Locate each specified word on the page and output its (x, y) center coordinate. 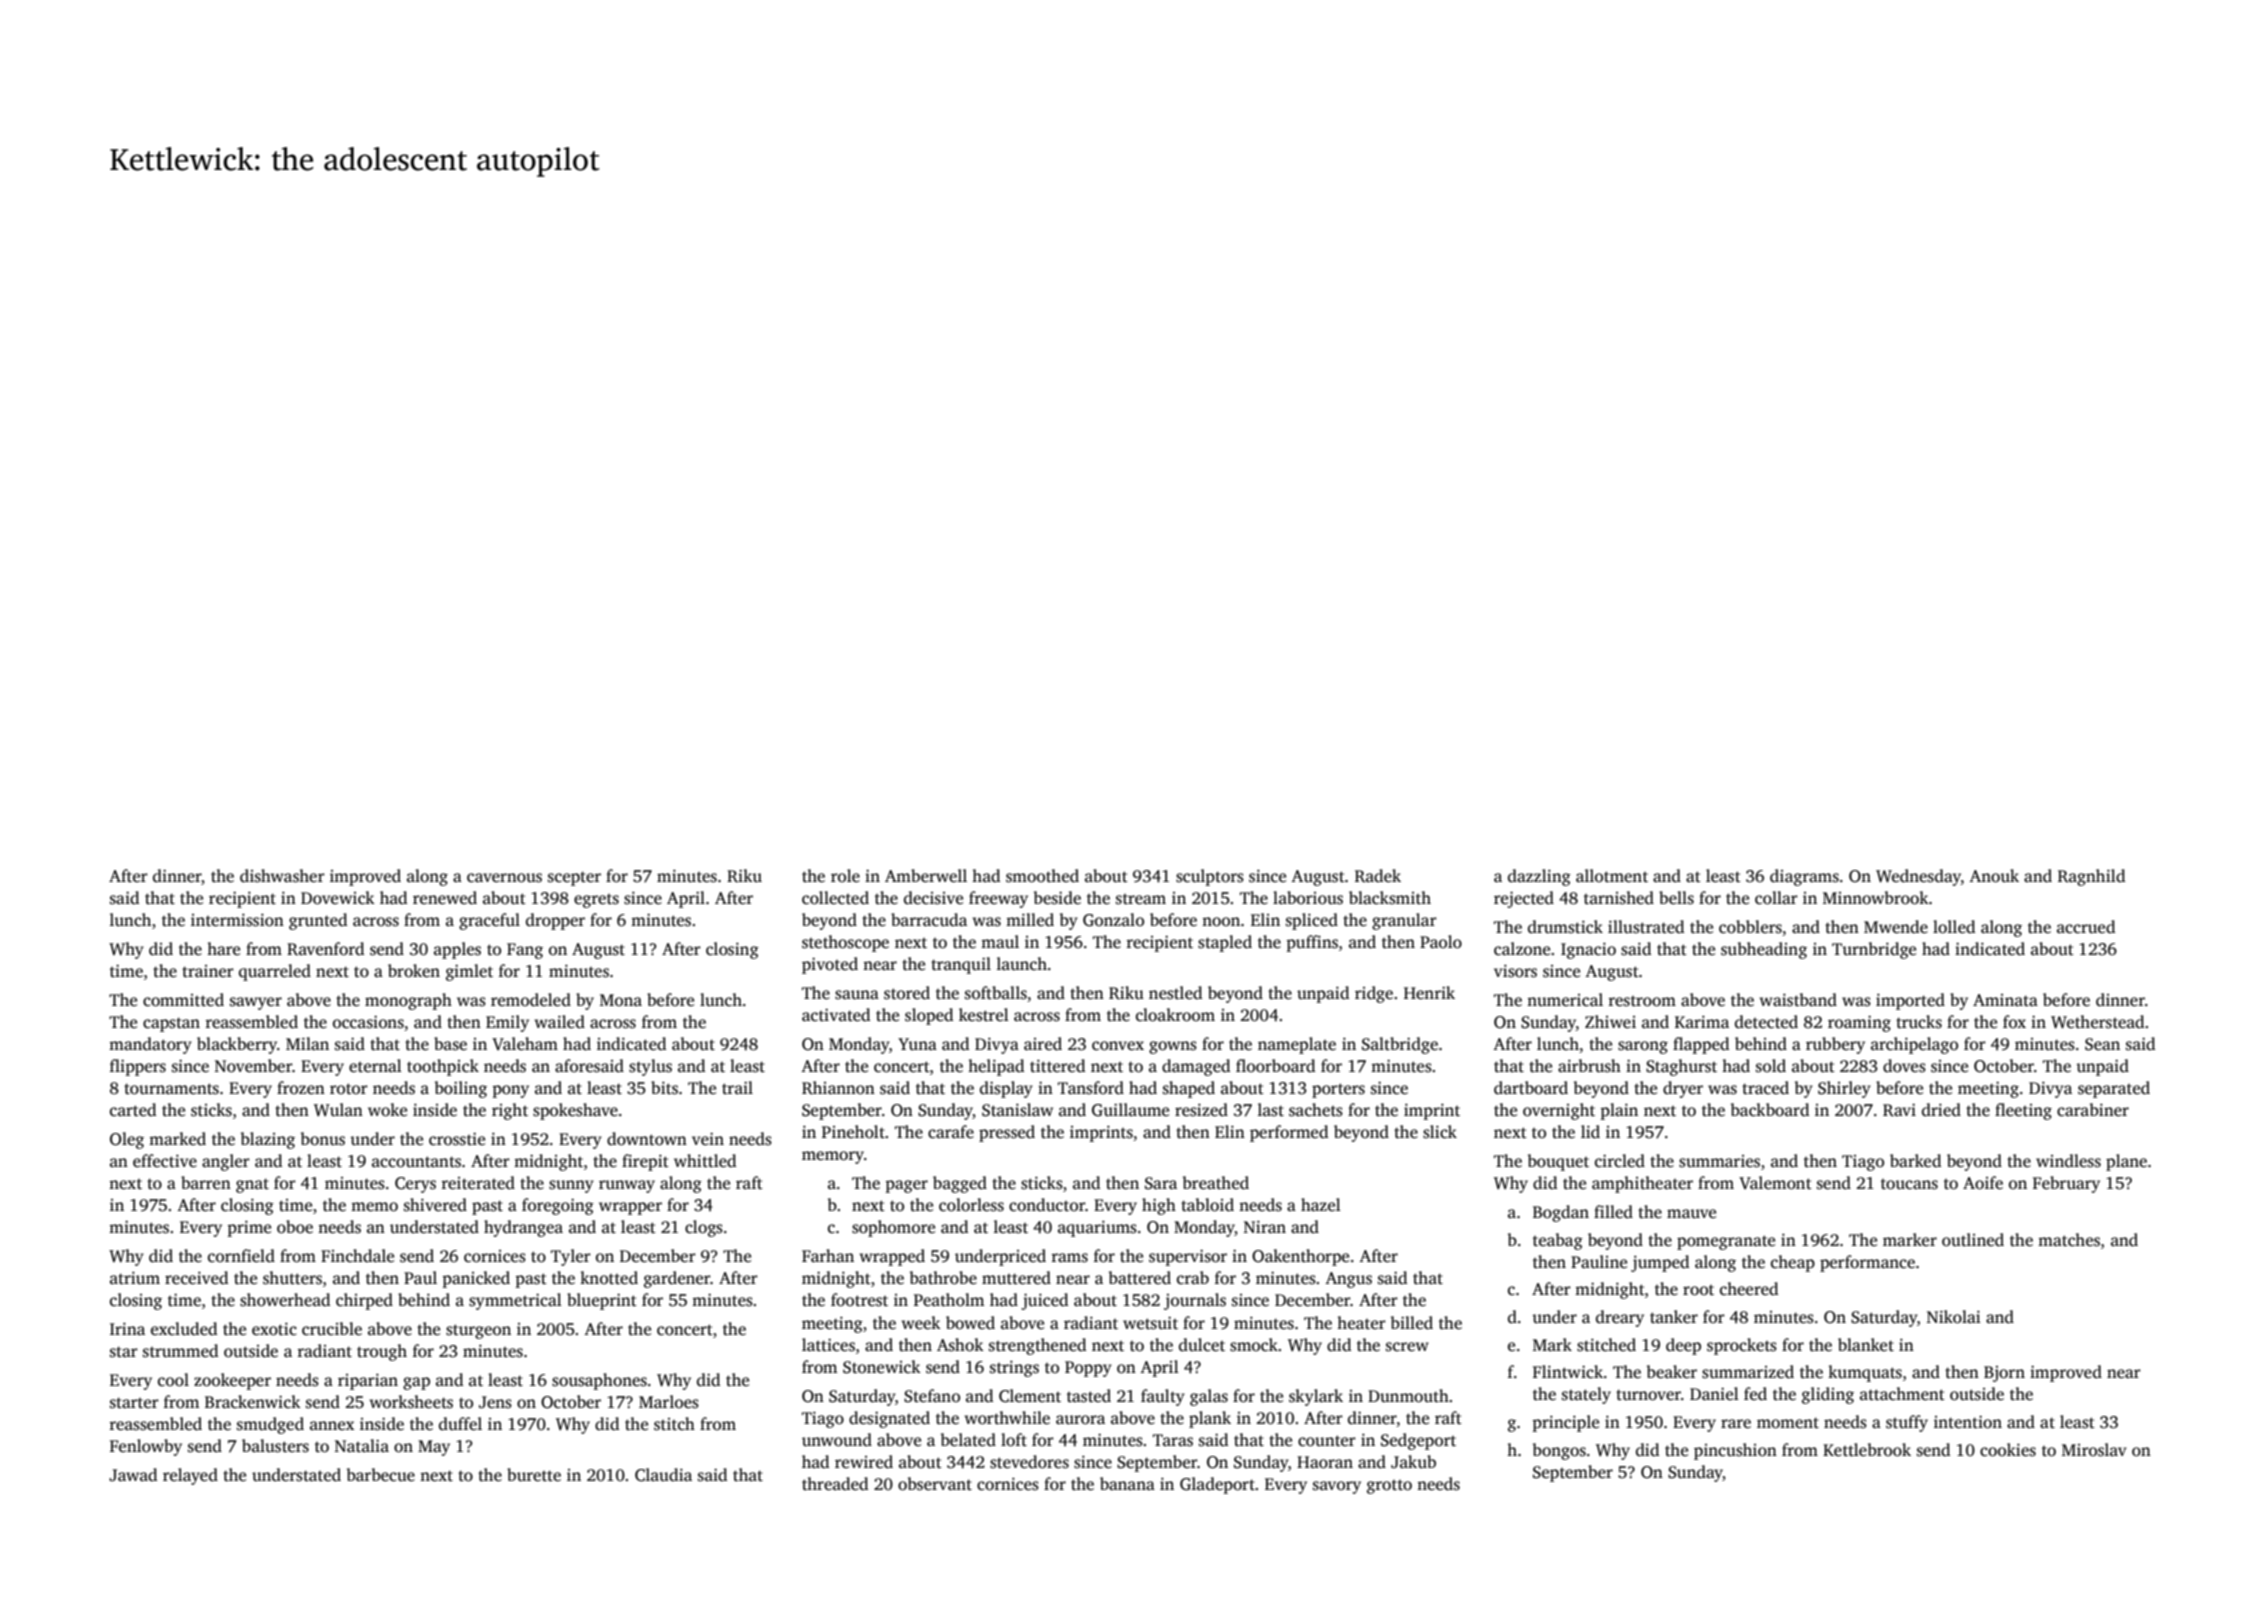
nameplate (1297, 1045)
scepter (574, 878)
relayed (190, 1476)
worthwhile (1007, 1418)
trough (382, 1352)
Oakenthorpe (1300, 1257)
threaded (835, 1484)
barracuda (929, 919)
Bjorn (2004, 1374)
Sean (2102, 1044)
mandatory (150, 1045)
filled (1613, 1212)
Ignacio (1588, 951)
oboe (295, 1227)
